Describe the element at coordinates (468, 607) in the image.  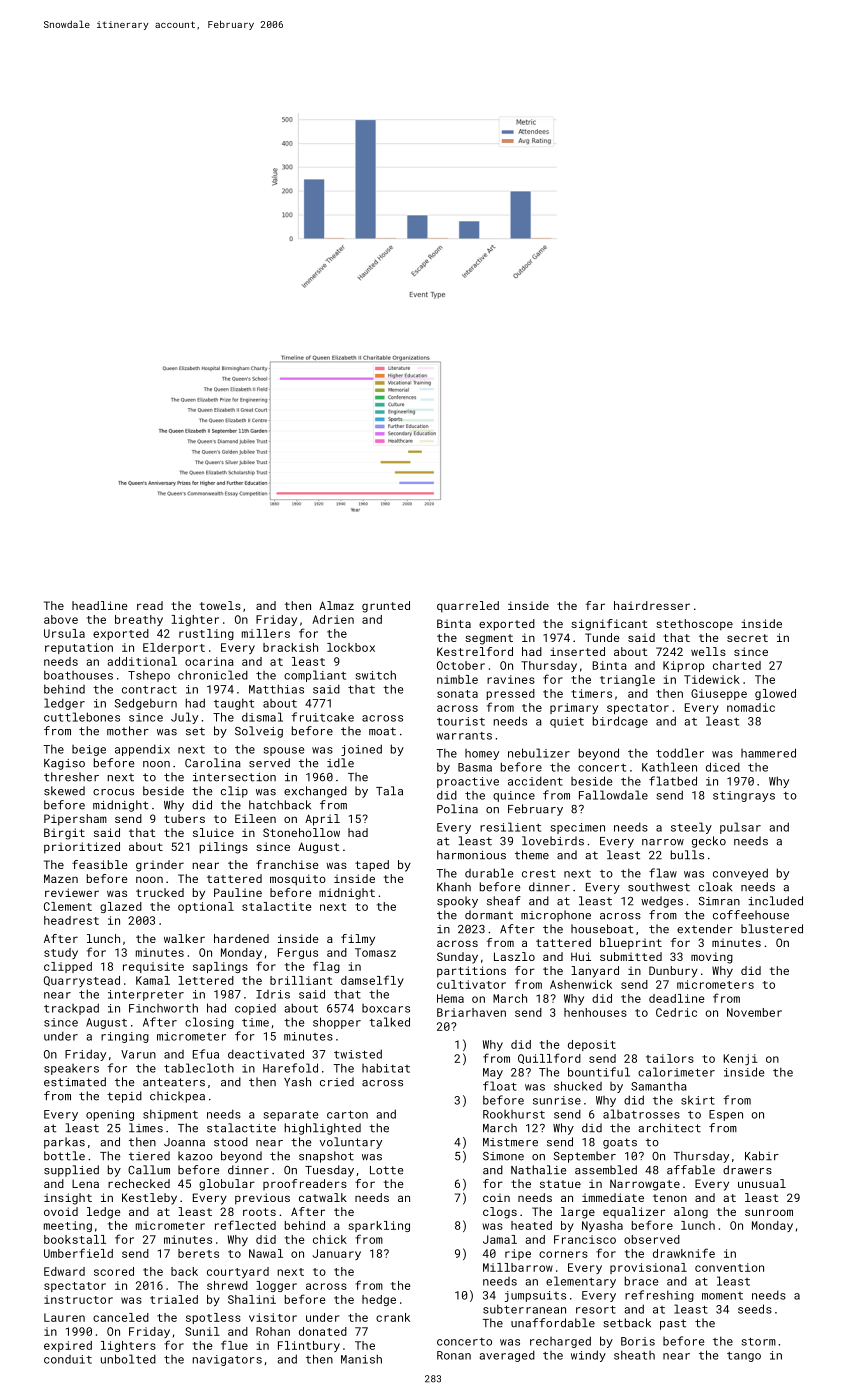
I see `quarreled` at that location.
